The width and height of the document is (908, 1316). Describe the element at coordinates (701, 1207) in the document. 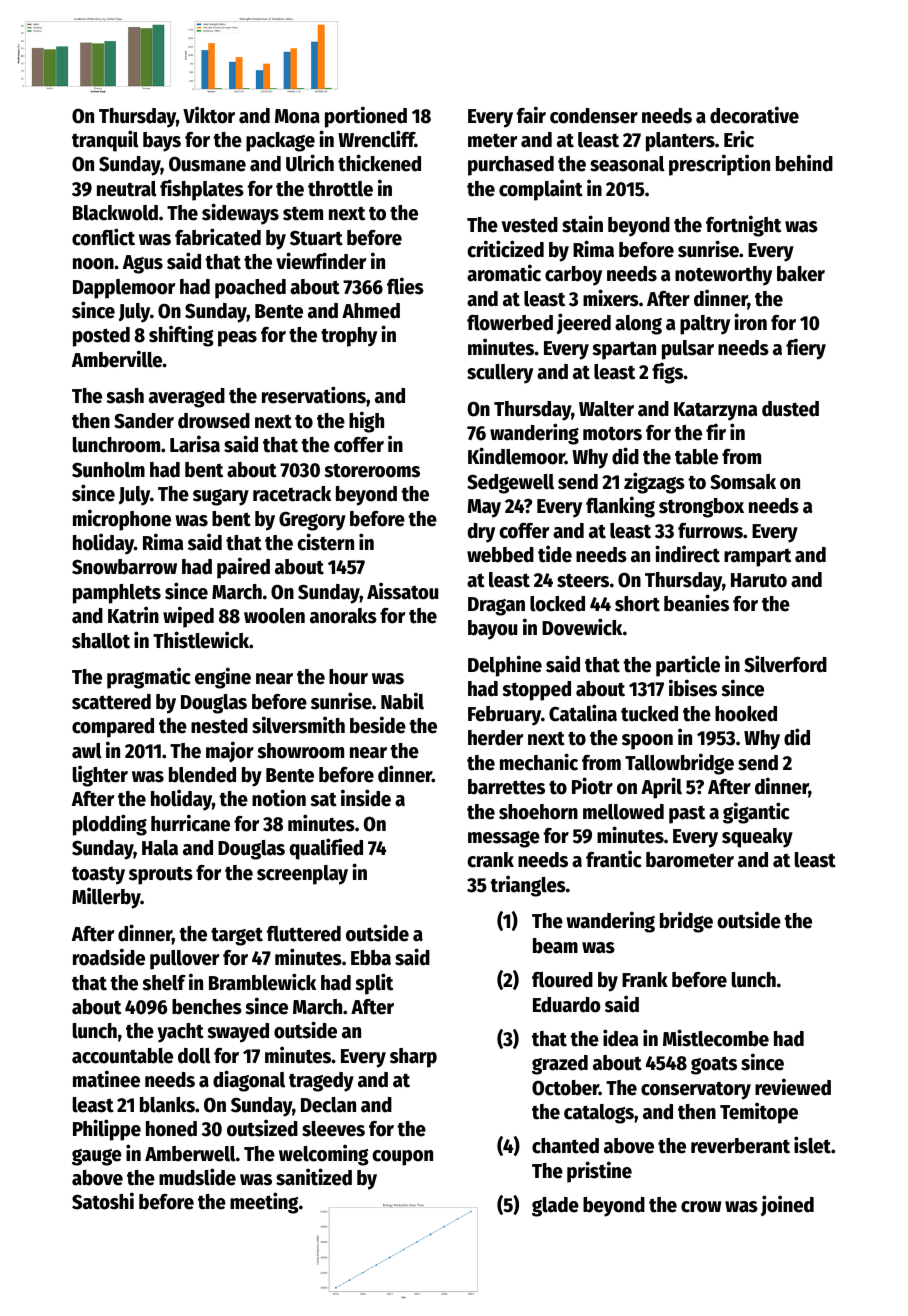

I see `crow` at that location.
